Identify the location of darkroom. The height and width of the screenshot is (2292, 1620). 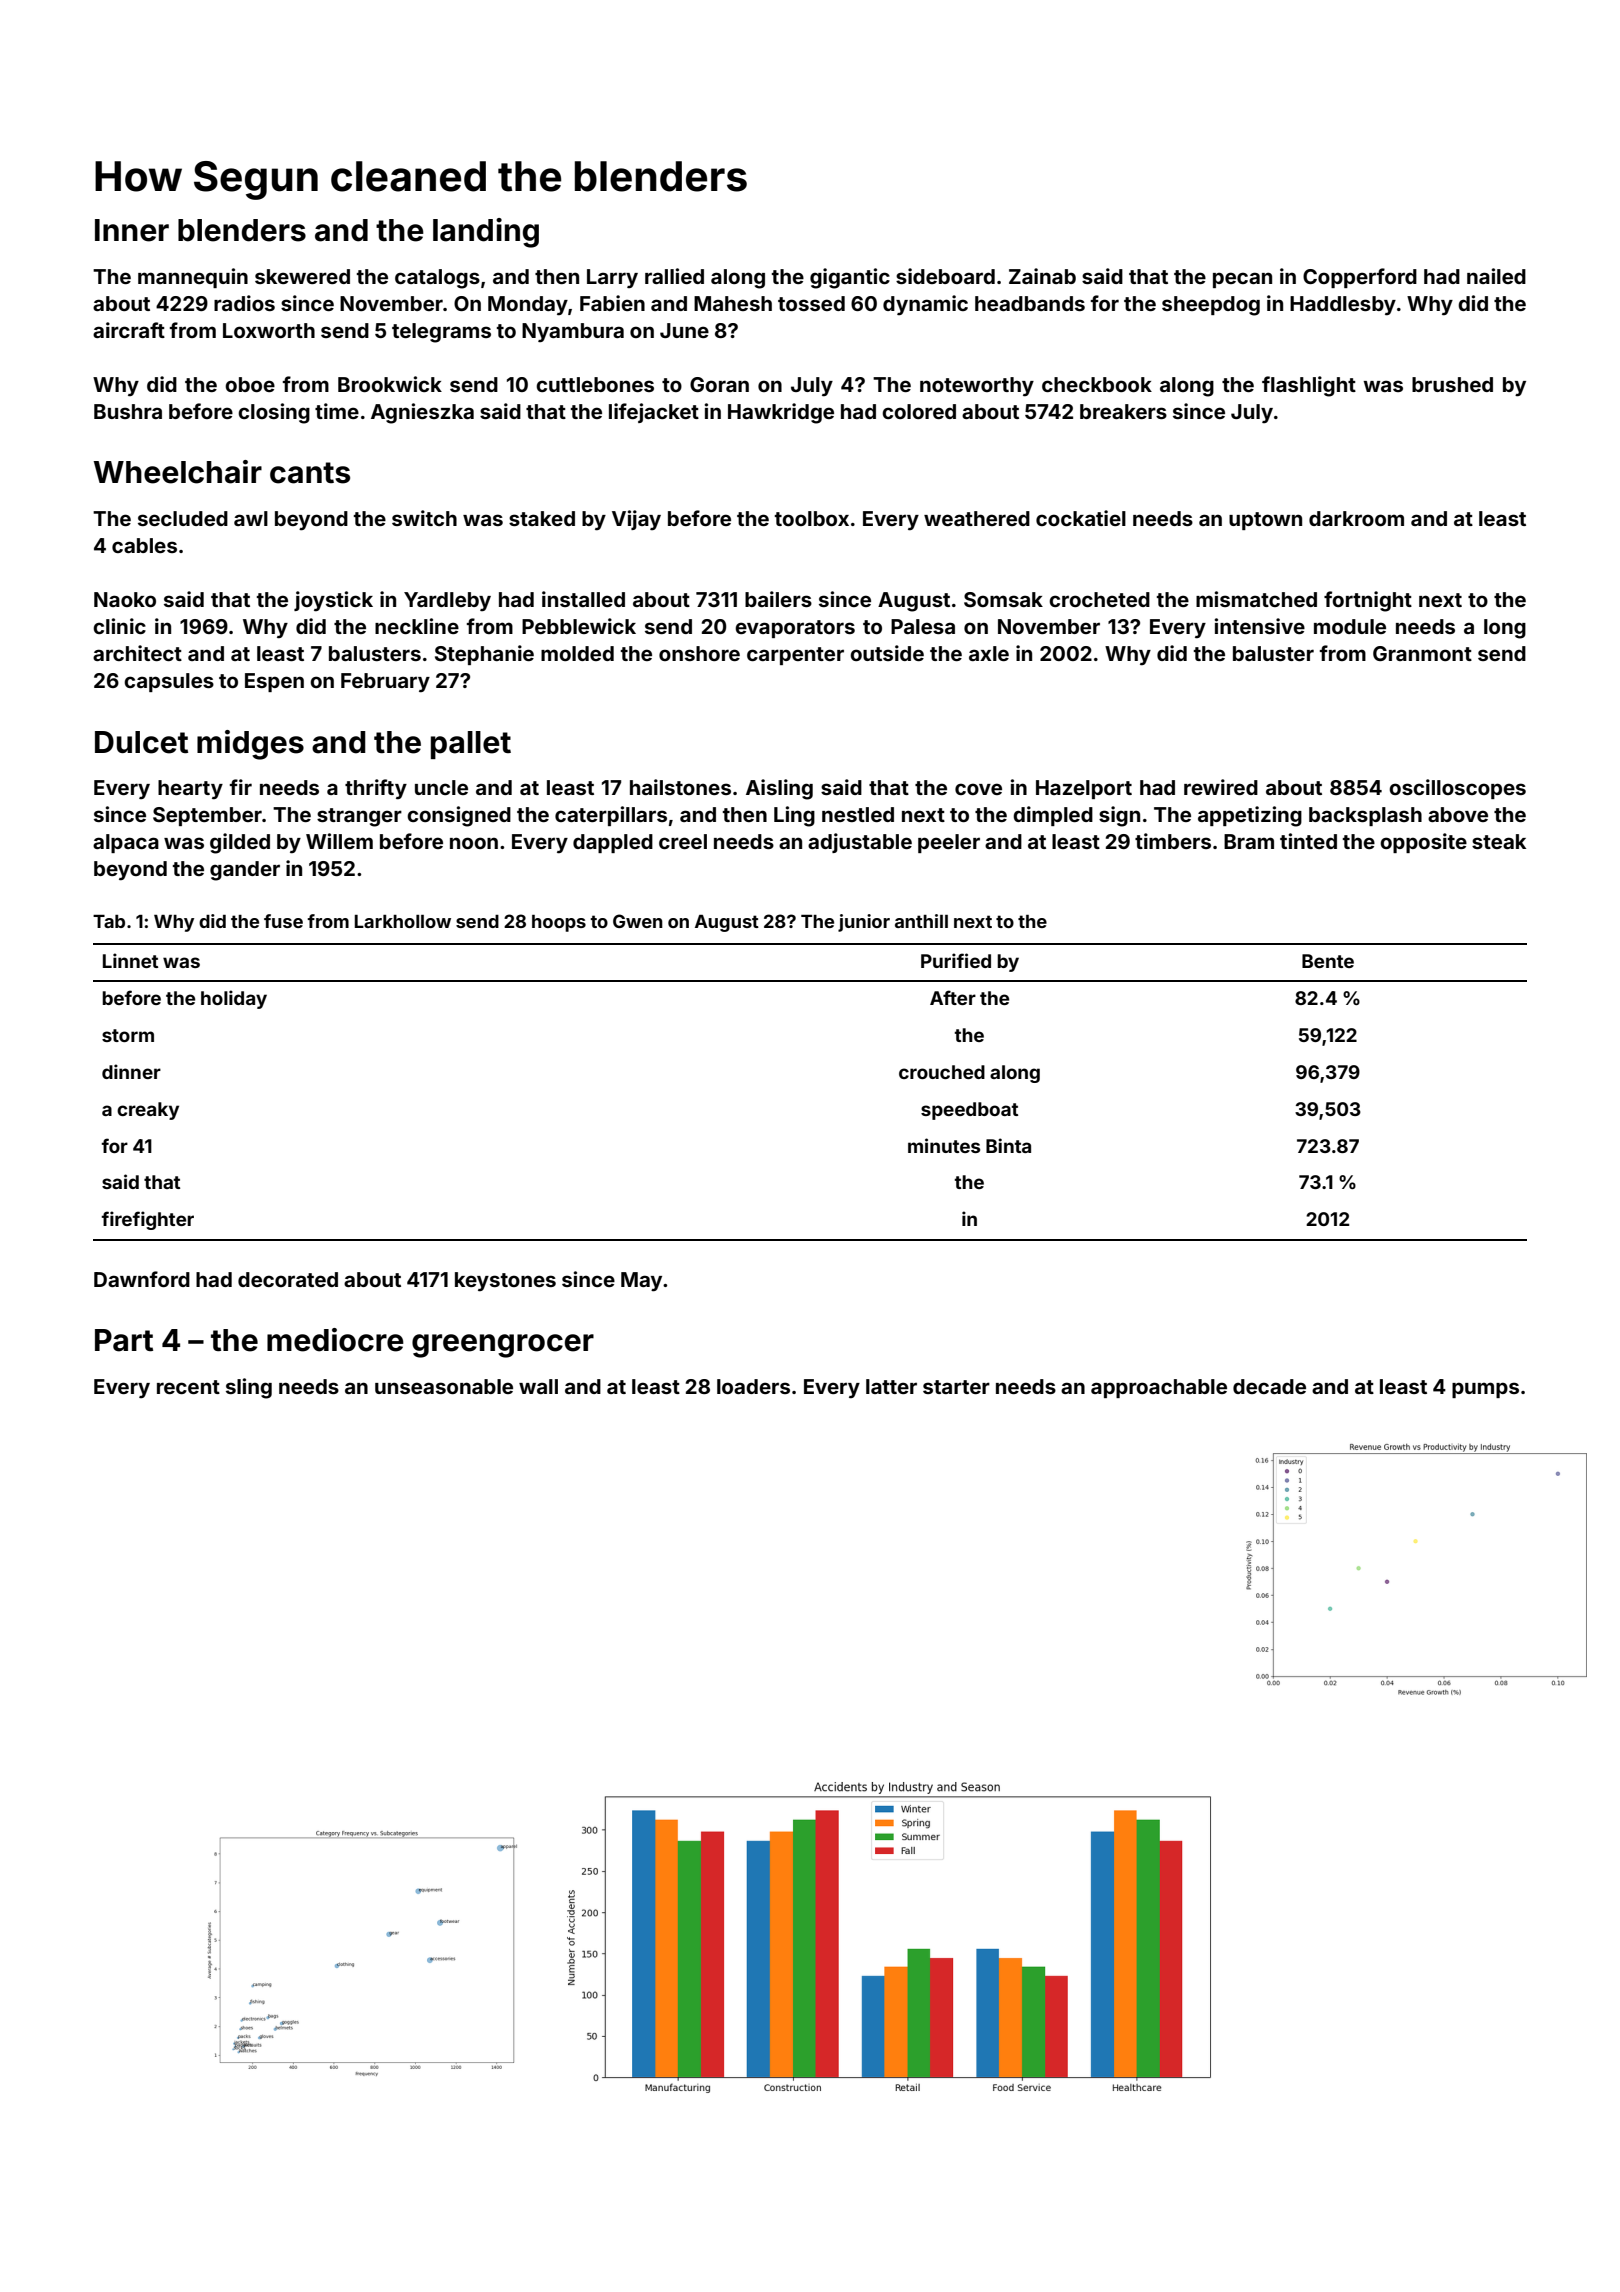
(1356, 518).
